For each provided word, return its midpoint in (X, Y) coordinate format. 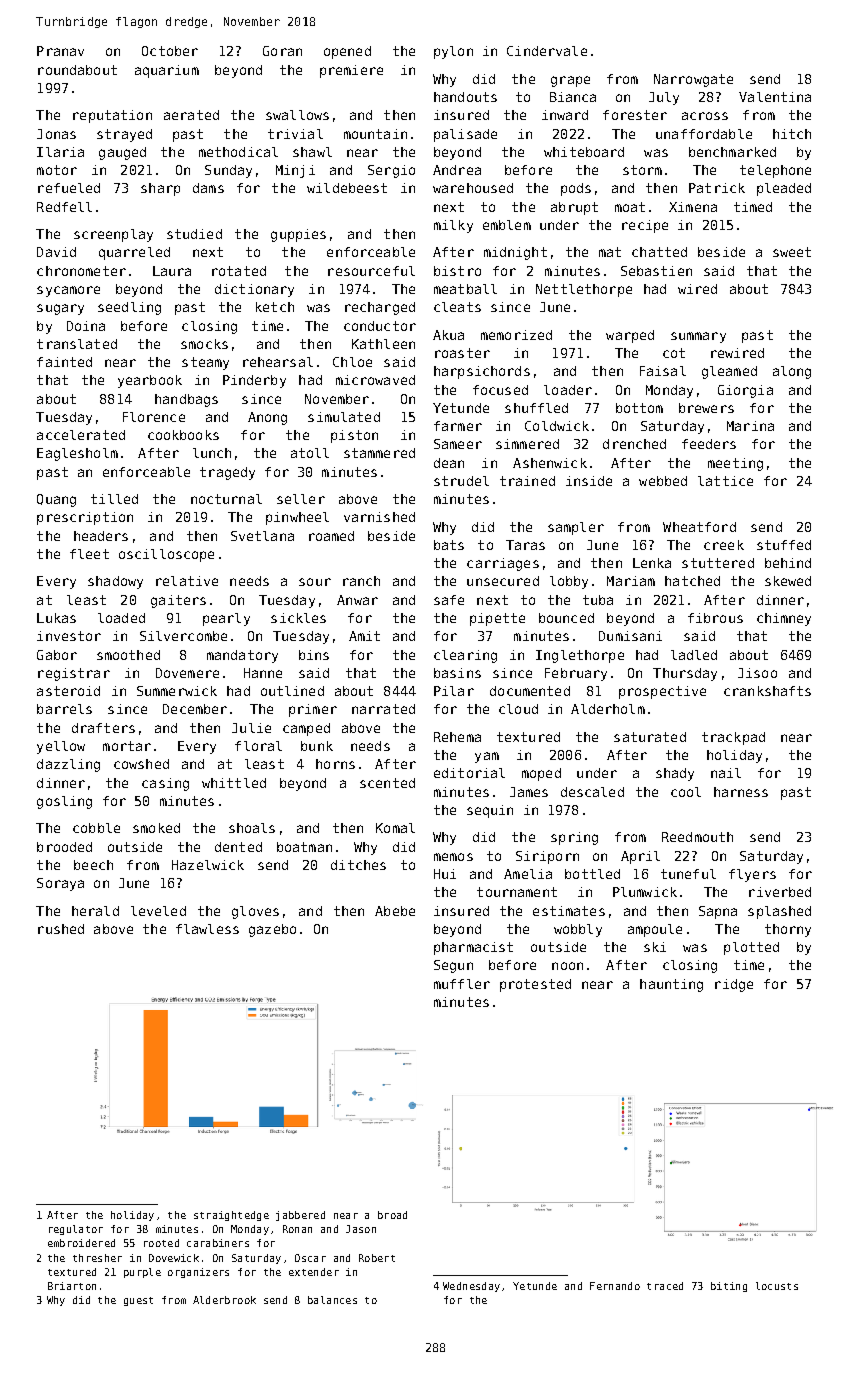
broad (392, 1215)
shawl (312, 152)
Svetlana (262, 536)
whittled (234, 783)
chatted (659, 252)
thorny (788, 930)
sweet (792, 252)
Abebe (395, 911)
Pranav (60, 51)
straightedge (231, 1216)
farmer (458, 426)
